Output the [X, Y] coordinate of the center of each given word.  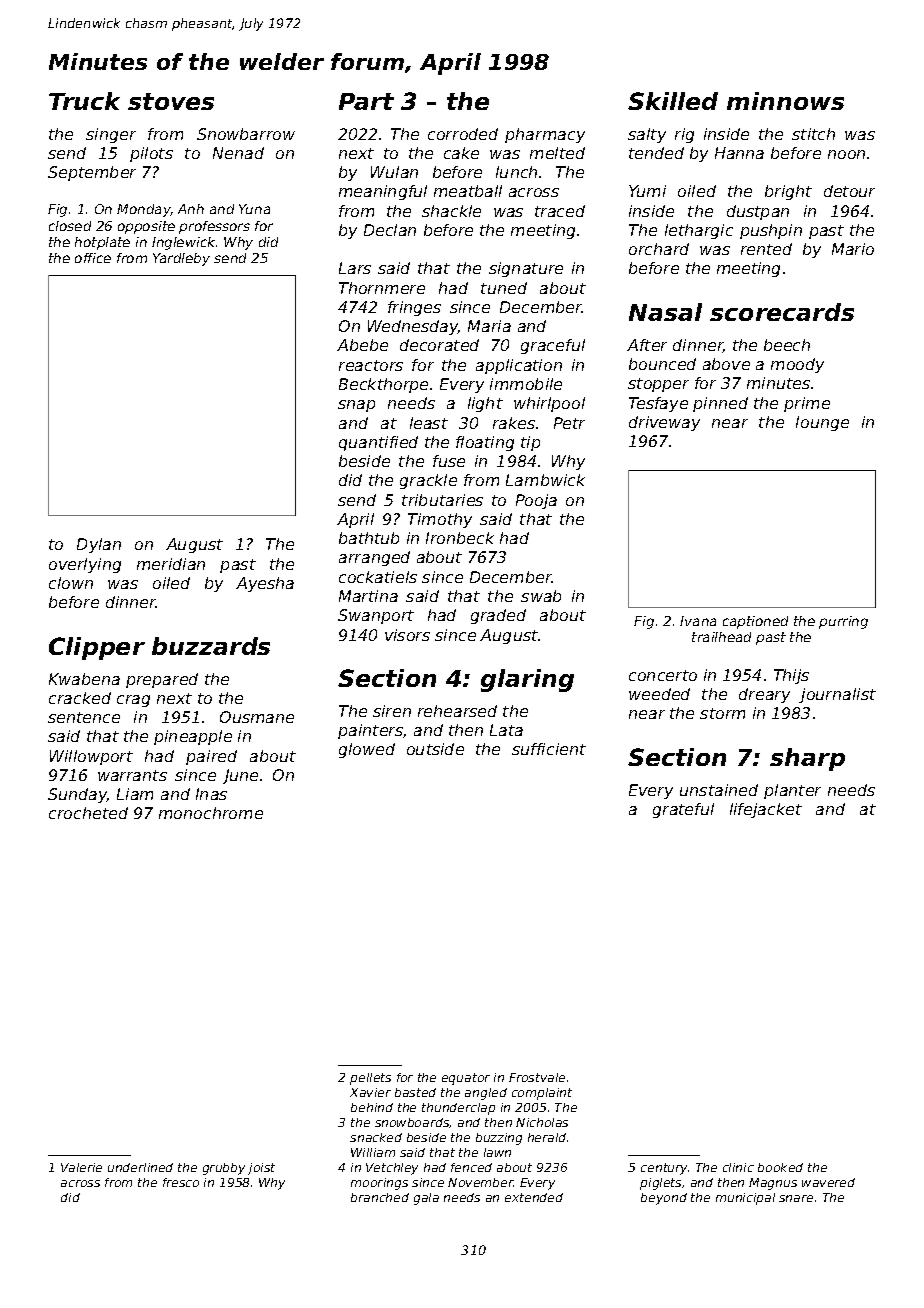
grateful [683, 810]
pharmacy [545, 135]
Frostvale [537, 1077]
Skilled [673, 101]
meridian [171, 564]
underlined [140, 1167]
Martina [368, 596]
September [92, 173]
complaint [542, 1094]
